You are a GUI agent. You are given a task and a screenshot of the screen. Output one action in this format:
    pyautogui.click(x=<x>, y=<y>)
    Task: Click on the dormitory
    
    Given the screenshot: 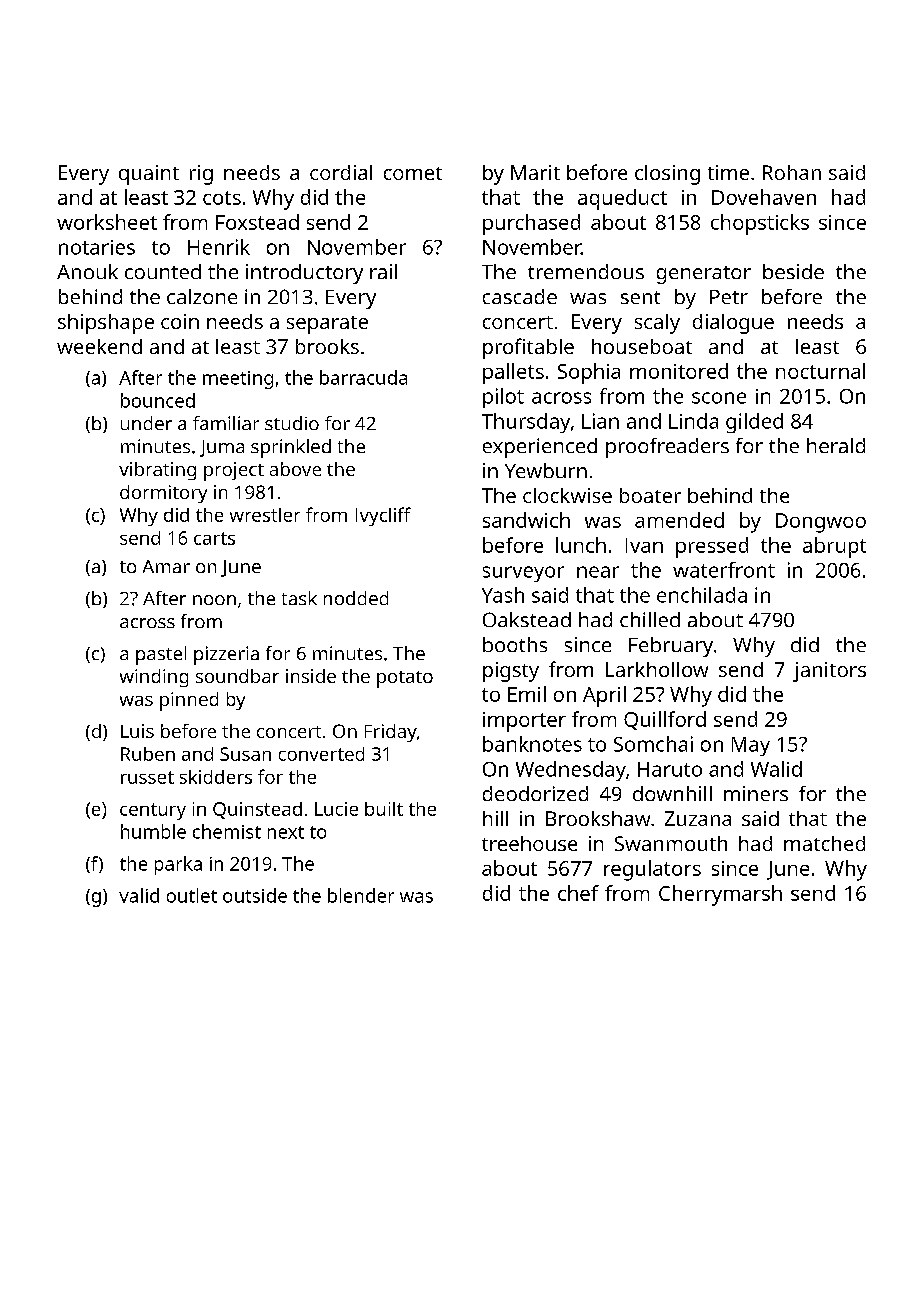 What is the action you would take?
    pyautogui.click(x=163, y=494)
